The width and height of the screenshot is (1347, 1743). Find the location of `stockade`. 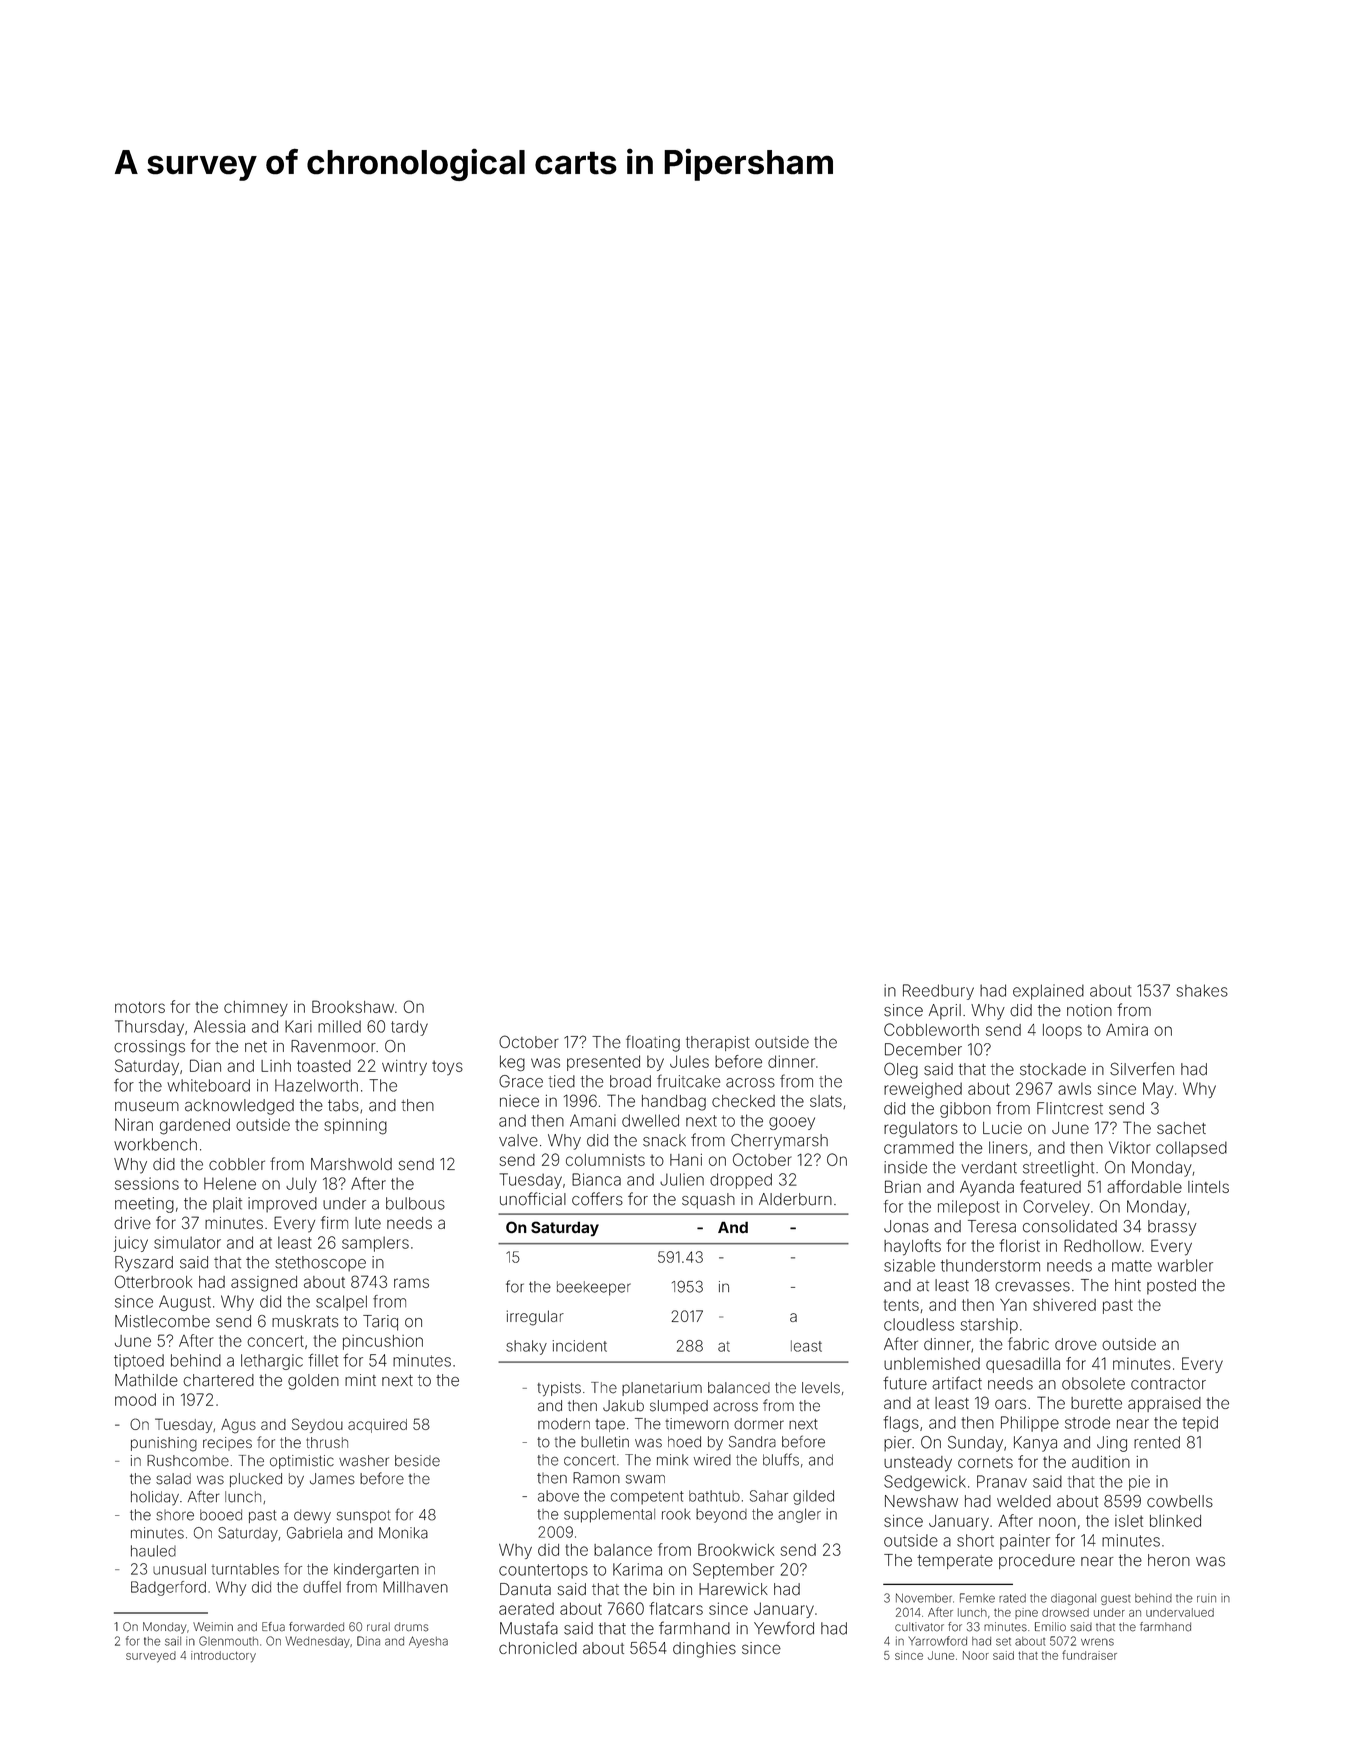

stockade is located at coordinates (1053, 1069).
